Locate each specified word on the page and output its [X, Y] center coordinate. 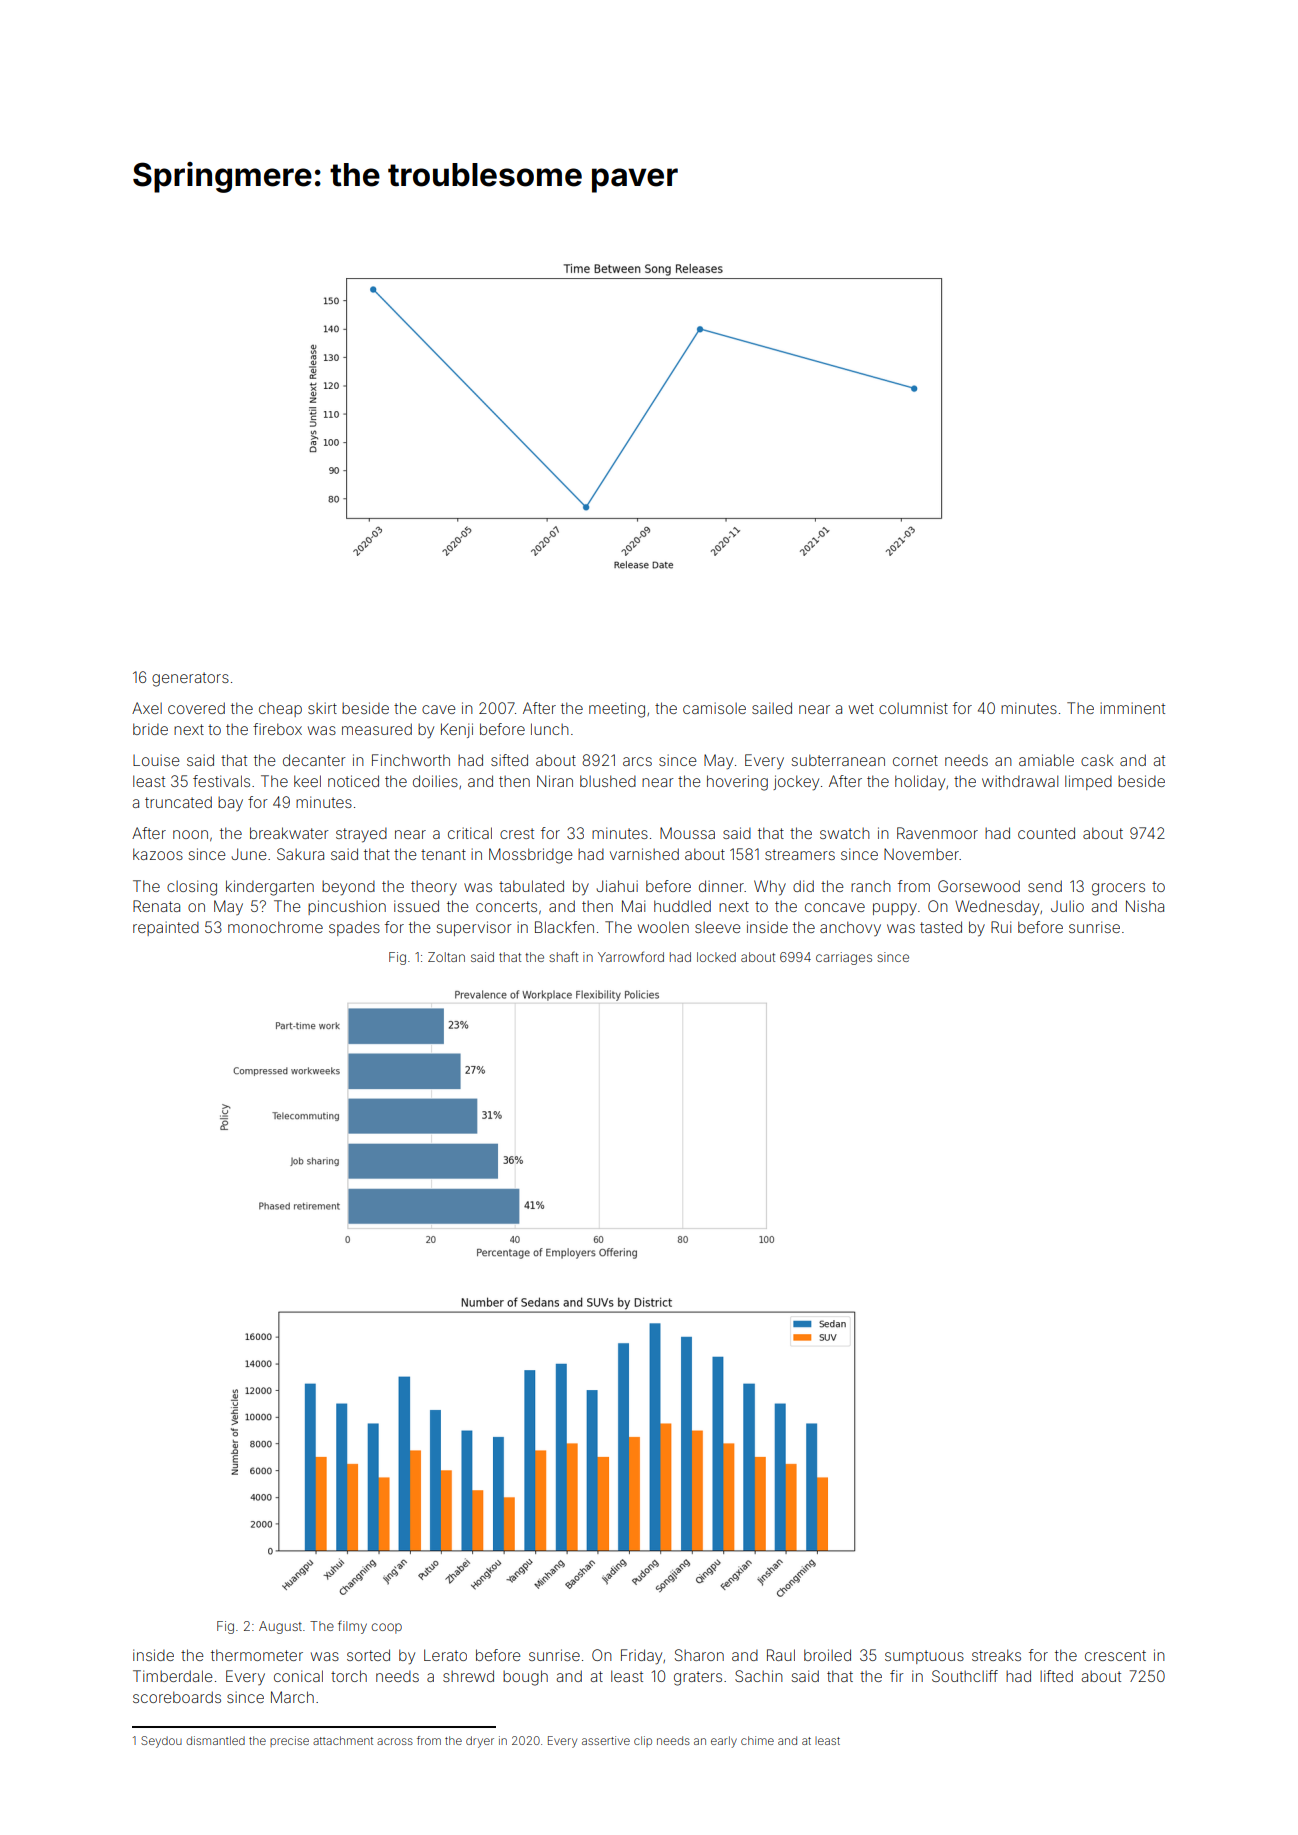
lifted [1056, 1676]
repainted [166, 928]
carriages [844, 958]
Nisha [1145, 906]
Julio [1067, 906]
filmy [352, 1627]
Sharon [699, 1655]
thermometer [257, 1655]
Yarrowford [631, 956]
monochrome [275, 927]
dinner [721, 886]
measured [377, 729]
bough [525, 1678]
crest [517, 833]
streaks [996, 1655]
